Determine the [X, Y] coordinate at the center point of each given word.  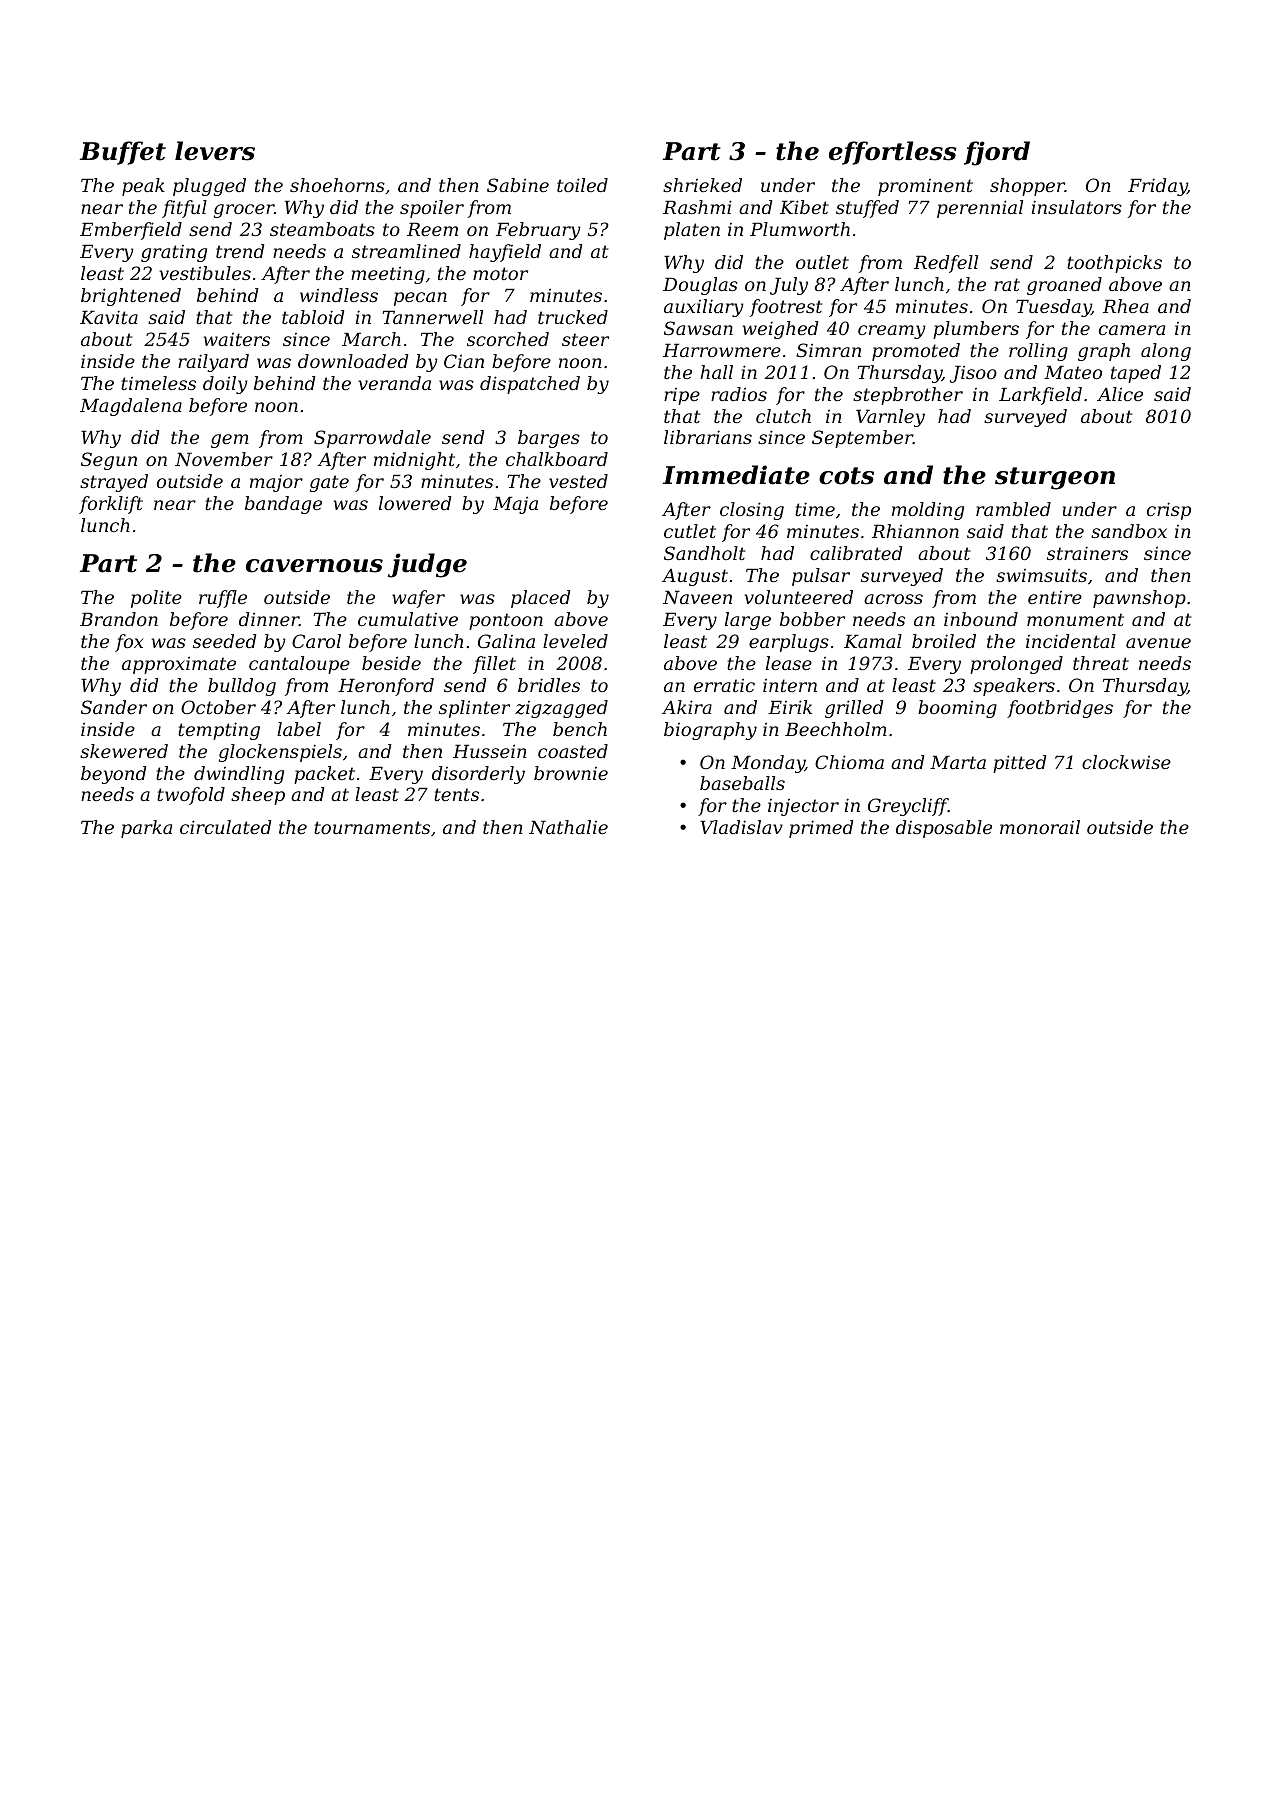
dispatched [530, 385]
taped [1136, 374]
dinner [269, 619]
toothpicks [1114, 264]
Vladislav [741, 827]
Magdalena [131, 407]
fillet [494, 665]
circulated [225, 827]
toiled [582, 185]
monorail [1040, 827]
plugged [209, 187]
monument [1075, 619]
